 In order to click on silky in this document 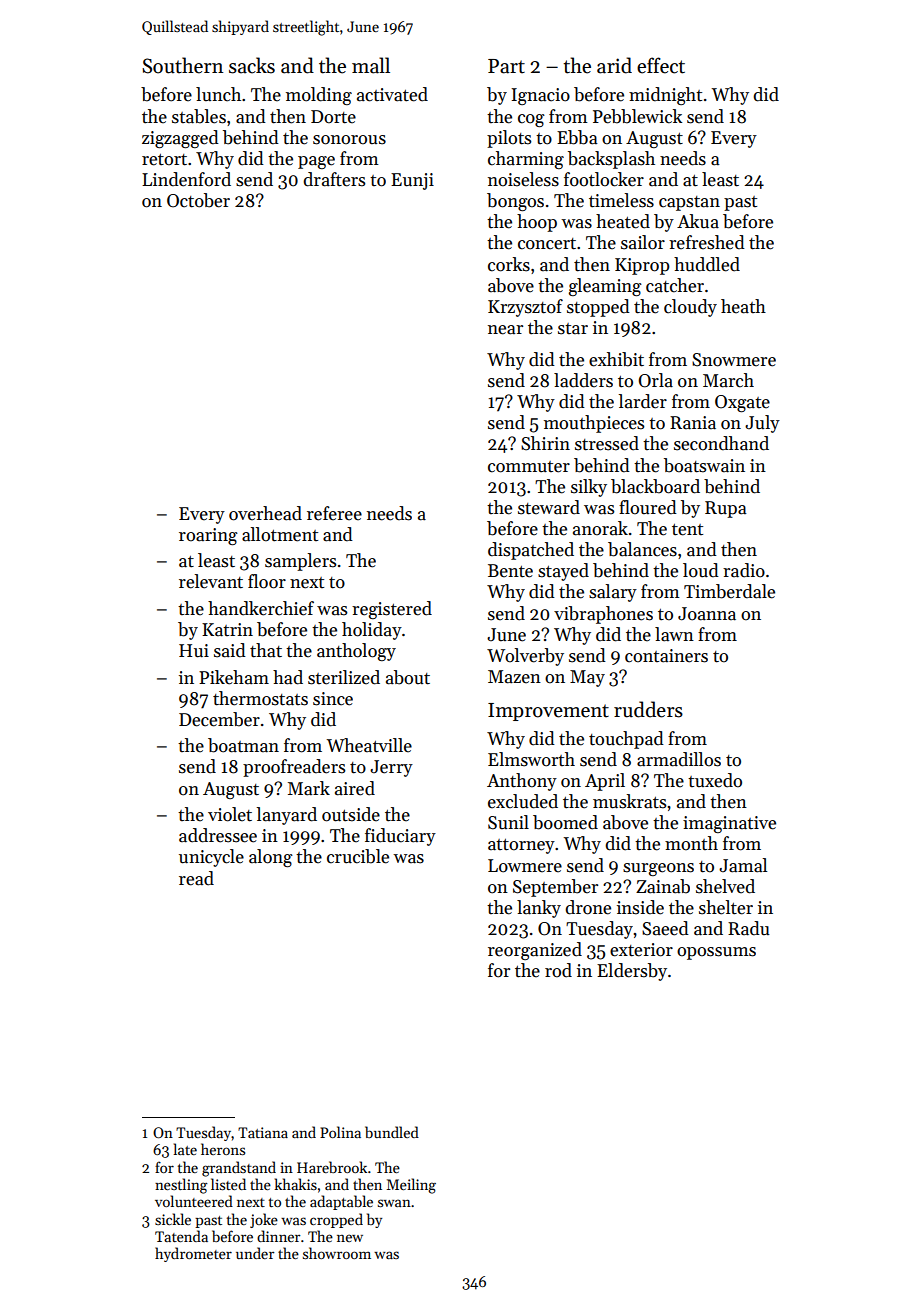, I will do `click(589, 488)`.
